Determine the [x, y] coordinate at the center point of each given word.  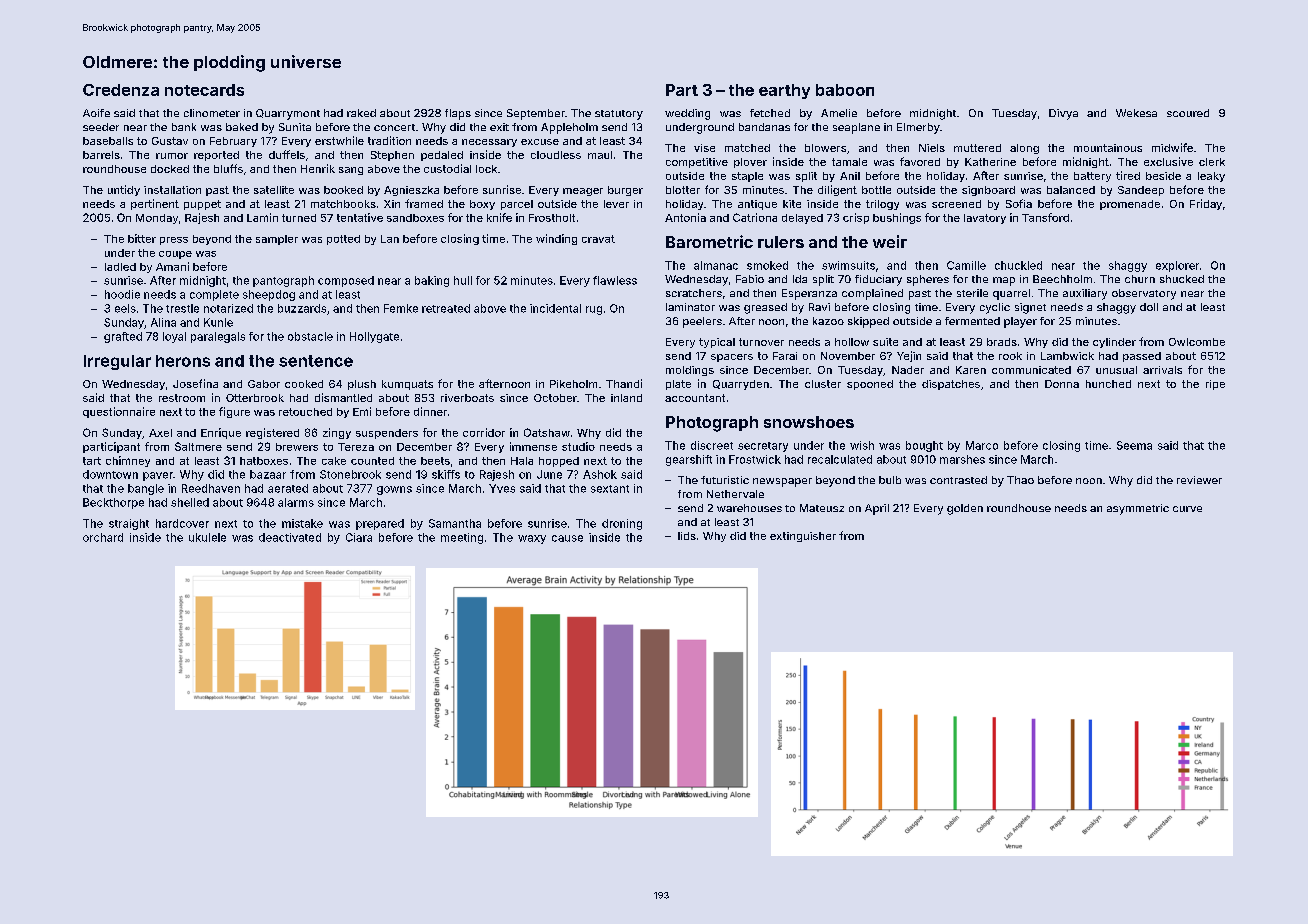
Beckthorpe [113, 503]
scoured [1188, 113]
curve [1187, 509]
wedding [687, 114]
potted [343, 240]
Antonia [685, 217]
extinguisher [803, 537]
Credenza [121, 90]
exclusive [1168, 161]
